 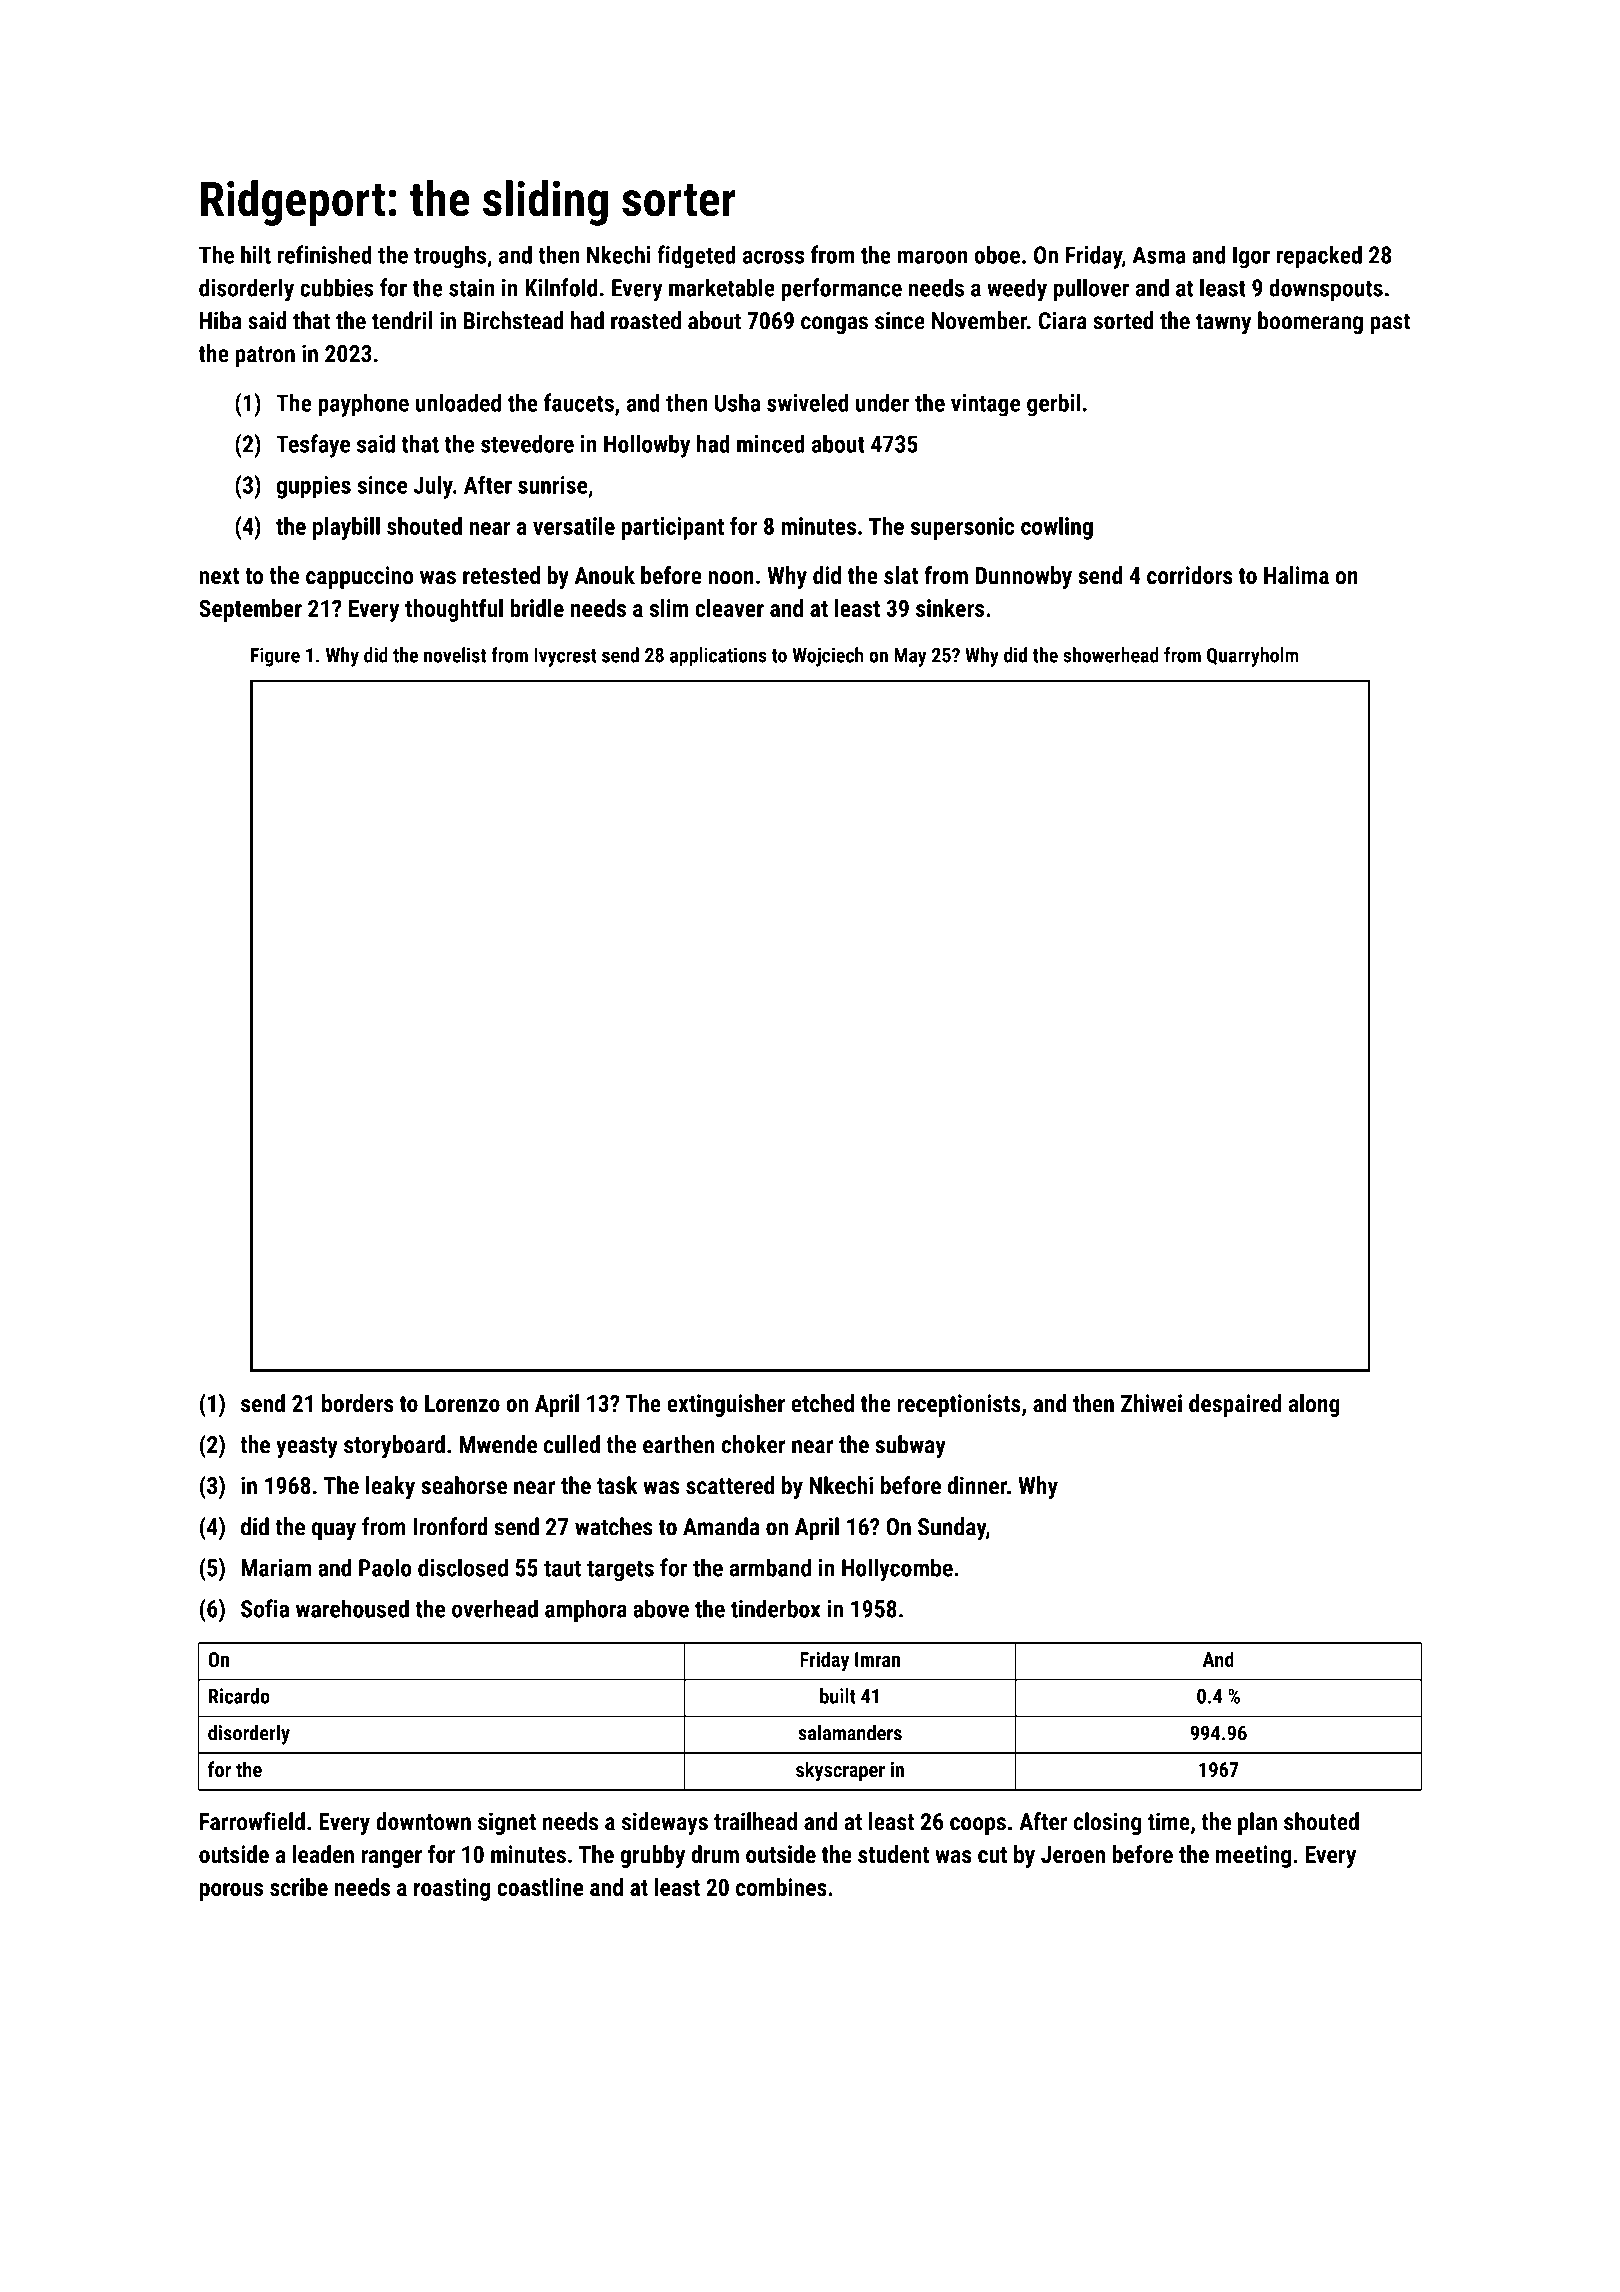 I want to click on culled, so click(x=572, y=1444).
